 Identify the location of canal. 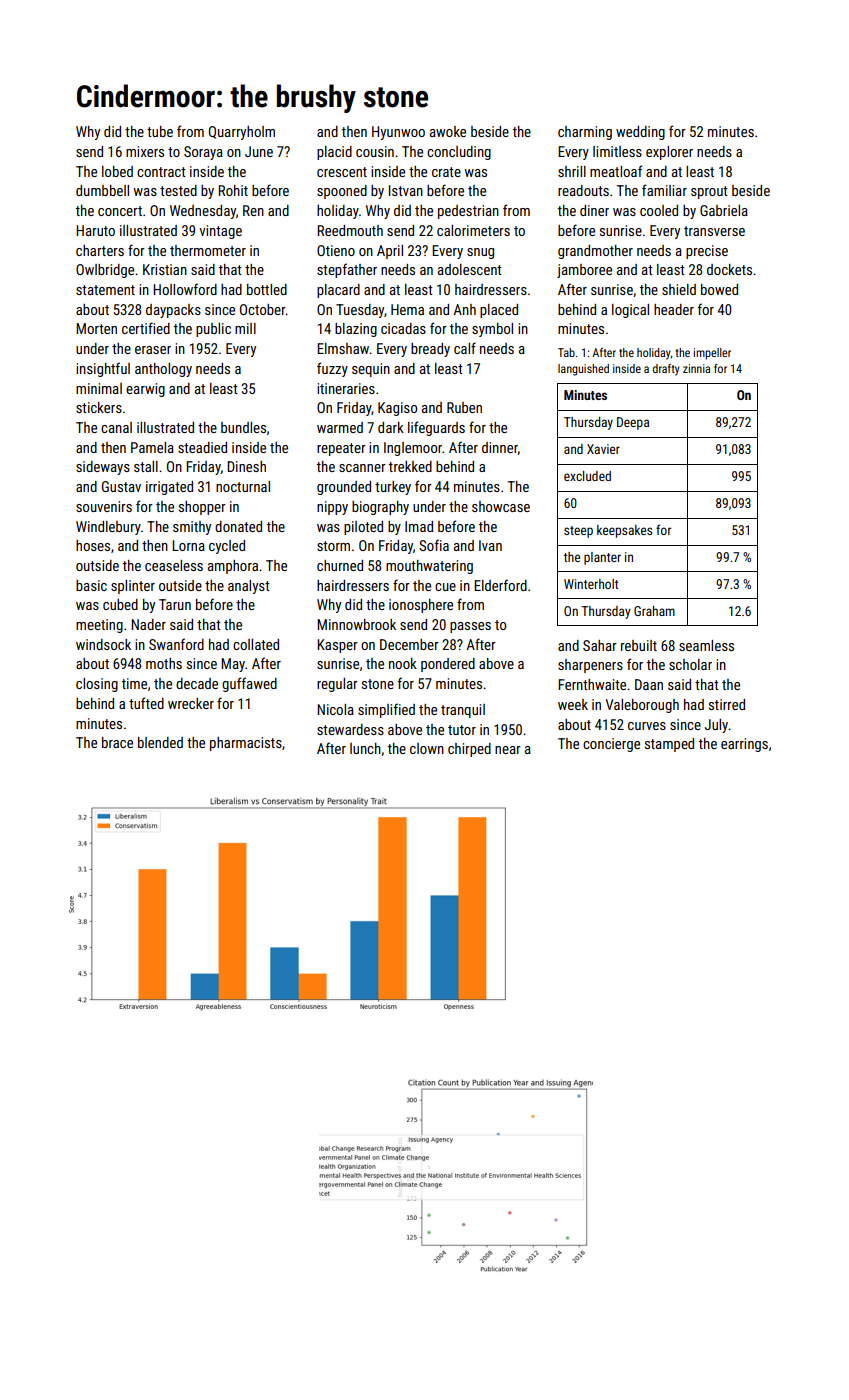
(116, 427).
